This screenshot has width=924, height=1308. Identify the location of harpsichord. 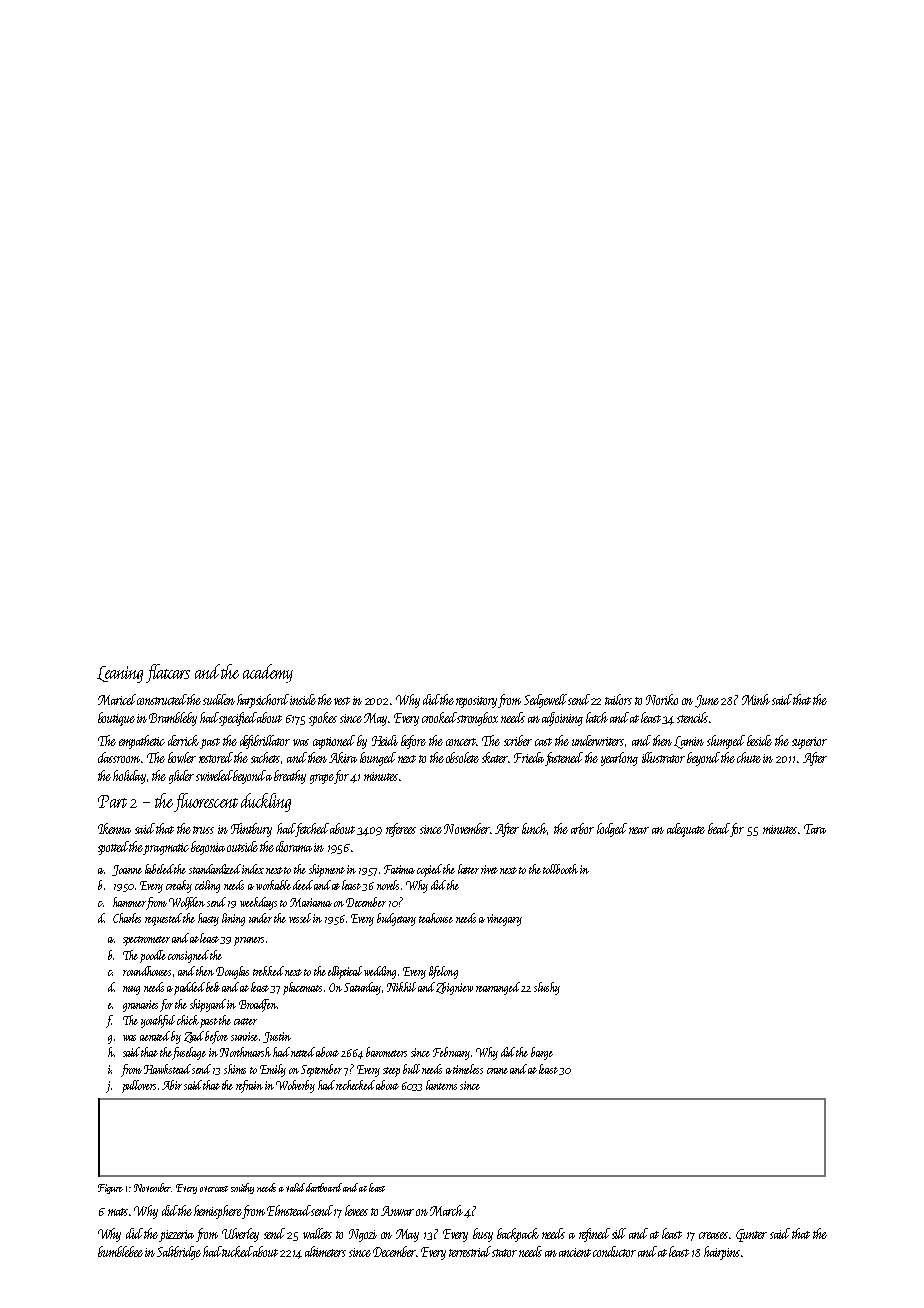
(263, 701).
